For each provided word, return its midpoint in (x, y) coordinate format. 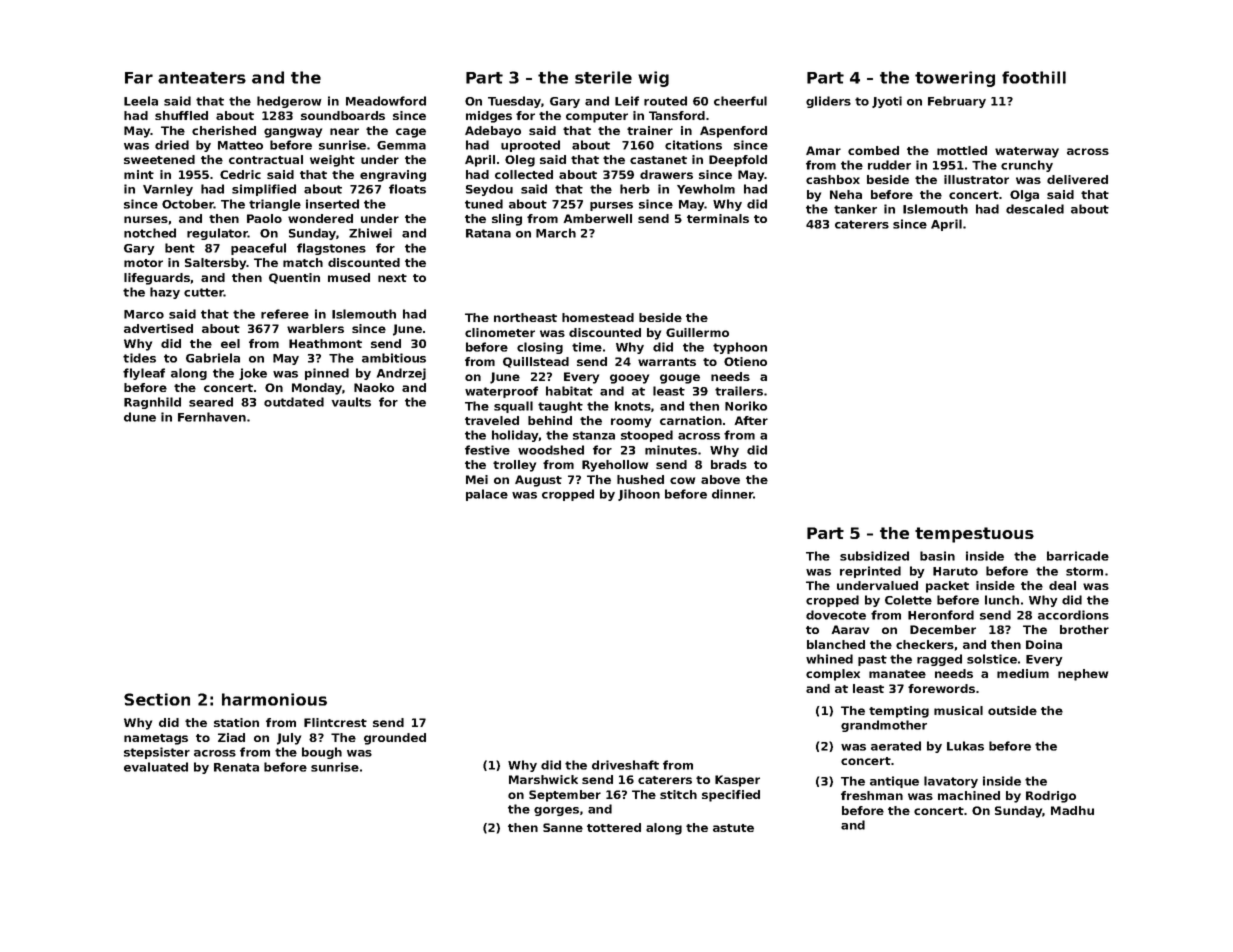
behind (550, 420)
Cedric (240, 174)
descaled (1035, 209)
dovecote (836, 615)
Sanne (563, 827)
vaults (351, 402)
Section (157, 699)
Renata (236, 767)
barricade (1078, 556)
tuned (484, 204)
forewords (941, 688)
